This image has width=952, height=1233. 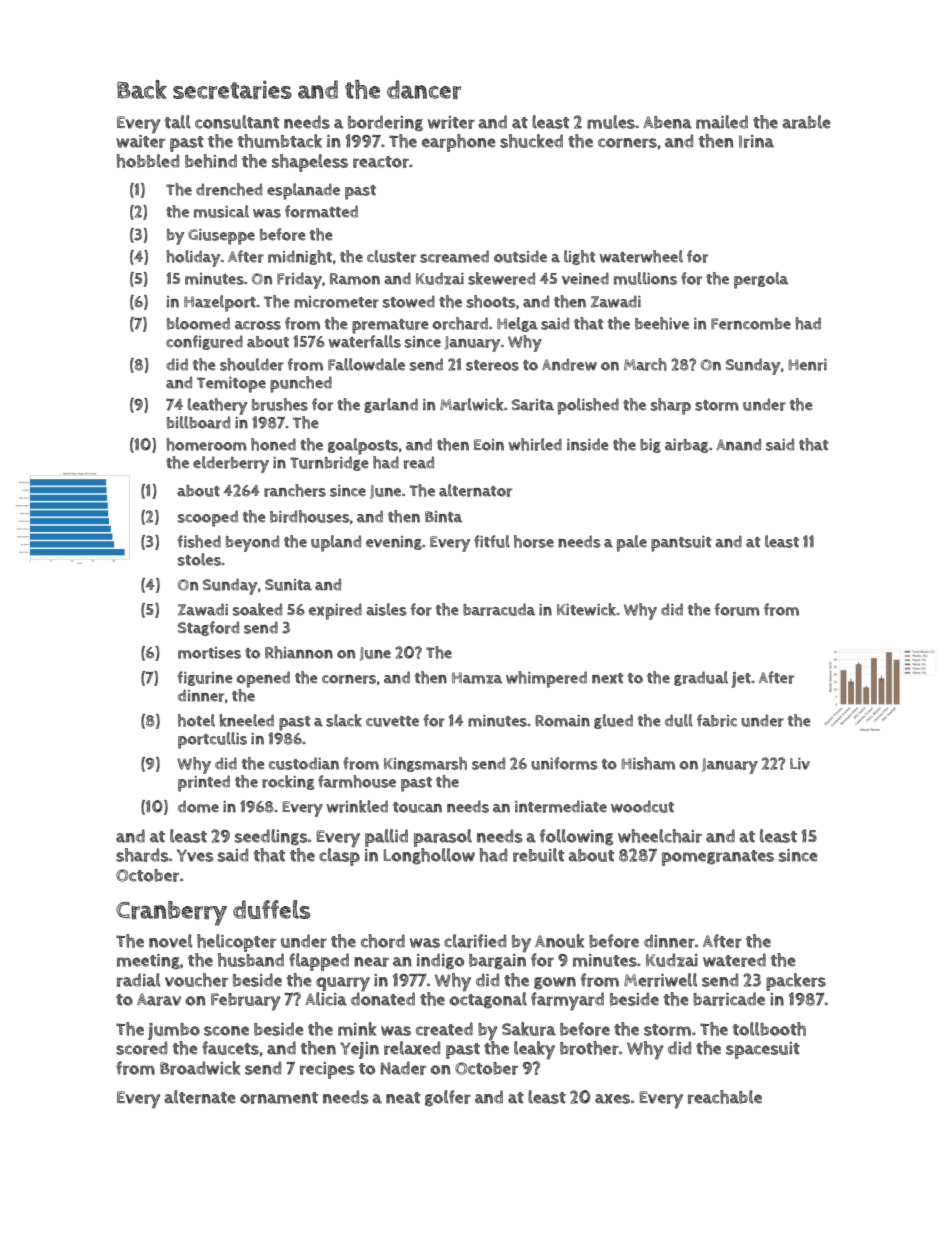 What do you see at coordinates (564, 763) in the image?
I see `uniforms` at bounding box center [564, 763].
